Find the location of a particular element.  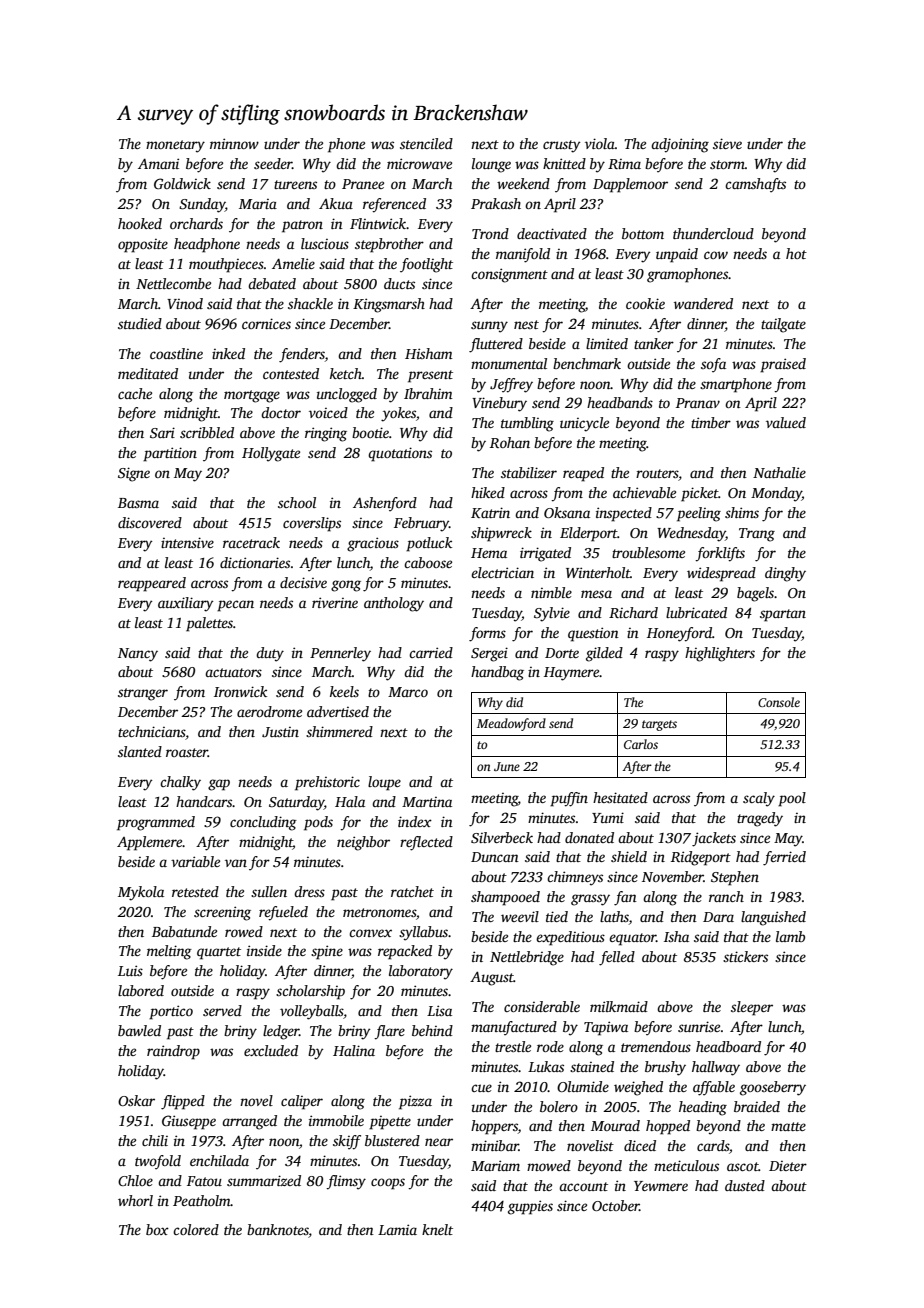

praised is located at coordinates (783, 365).
